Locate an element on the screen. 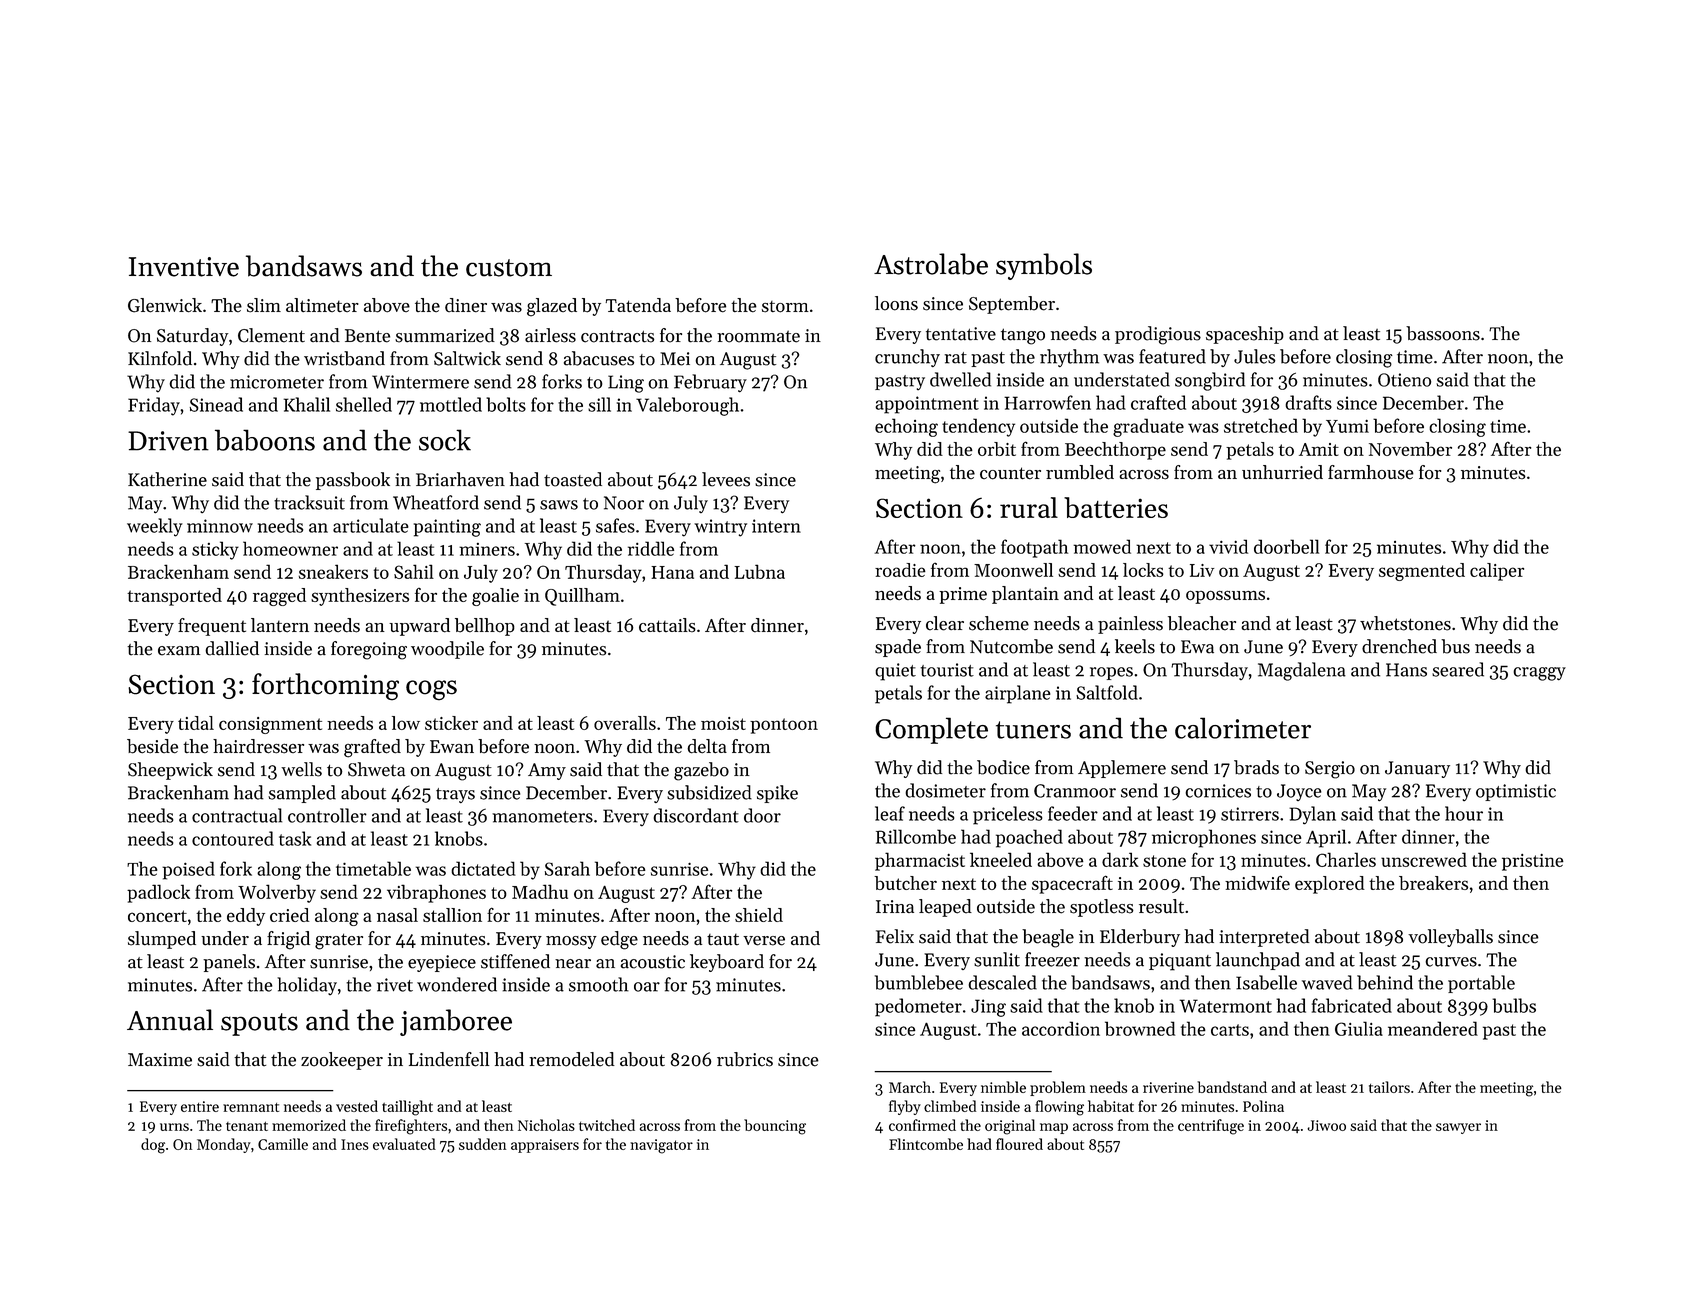 Image resolution: width=1698 pixels, height=1312 pixels. Astrolabe is located at coordinates (931, 264).
